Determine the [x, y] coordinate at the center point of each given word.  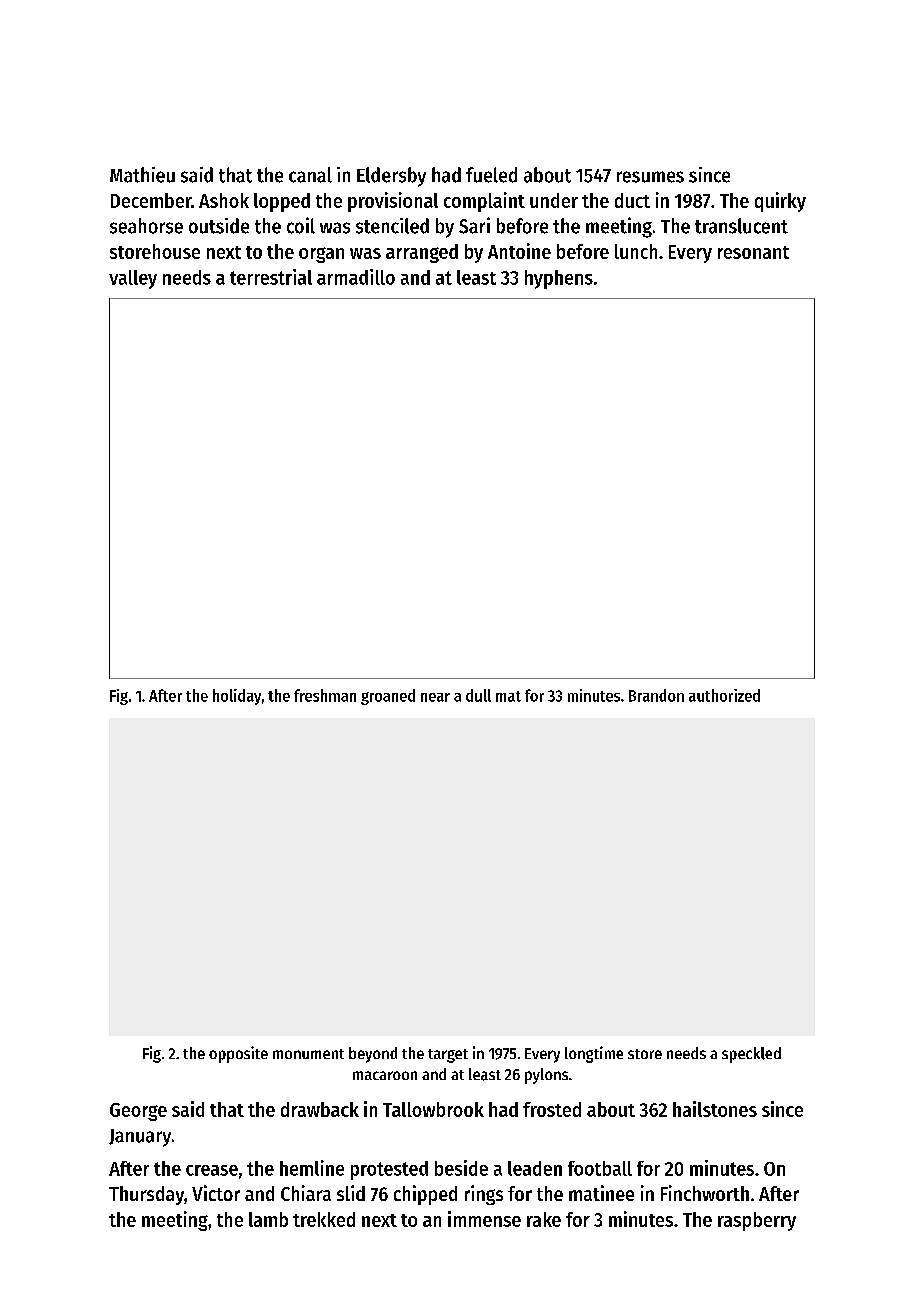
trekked [324, 1219]
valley [133, 279]
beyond [373, 1055]
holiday [237, 697]
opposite [238, 1054]
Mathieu [142, 175]
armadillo [356, 277]
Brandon [656, 695]
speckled [751, 1055]
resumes [650, 177]
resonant [753, 252]
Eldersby [391, 177]
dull [478, 695]
